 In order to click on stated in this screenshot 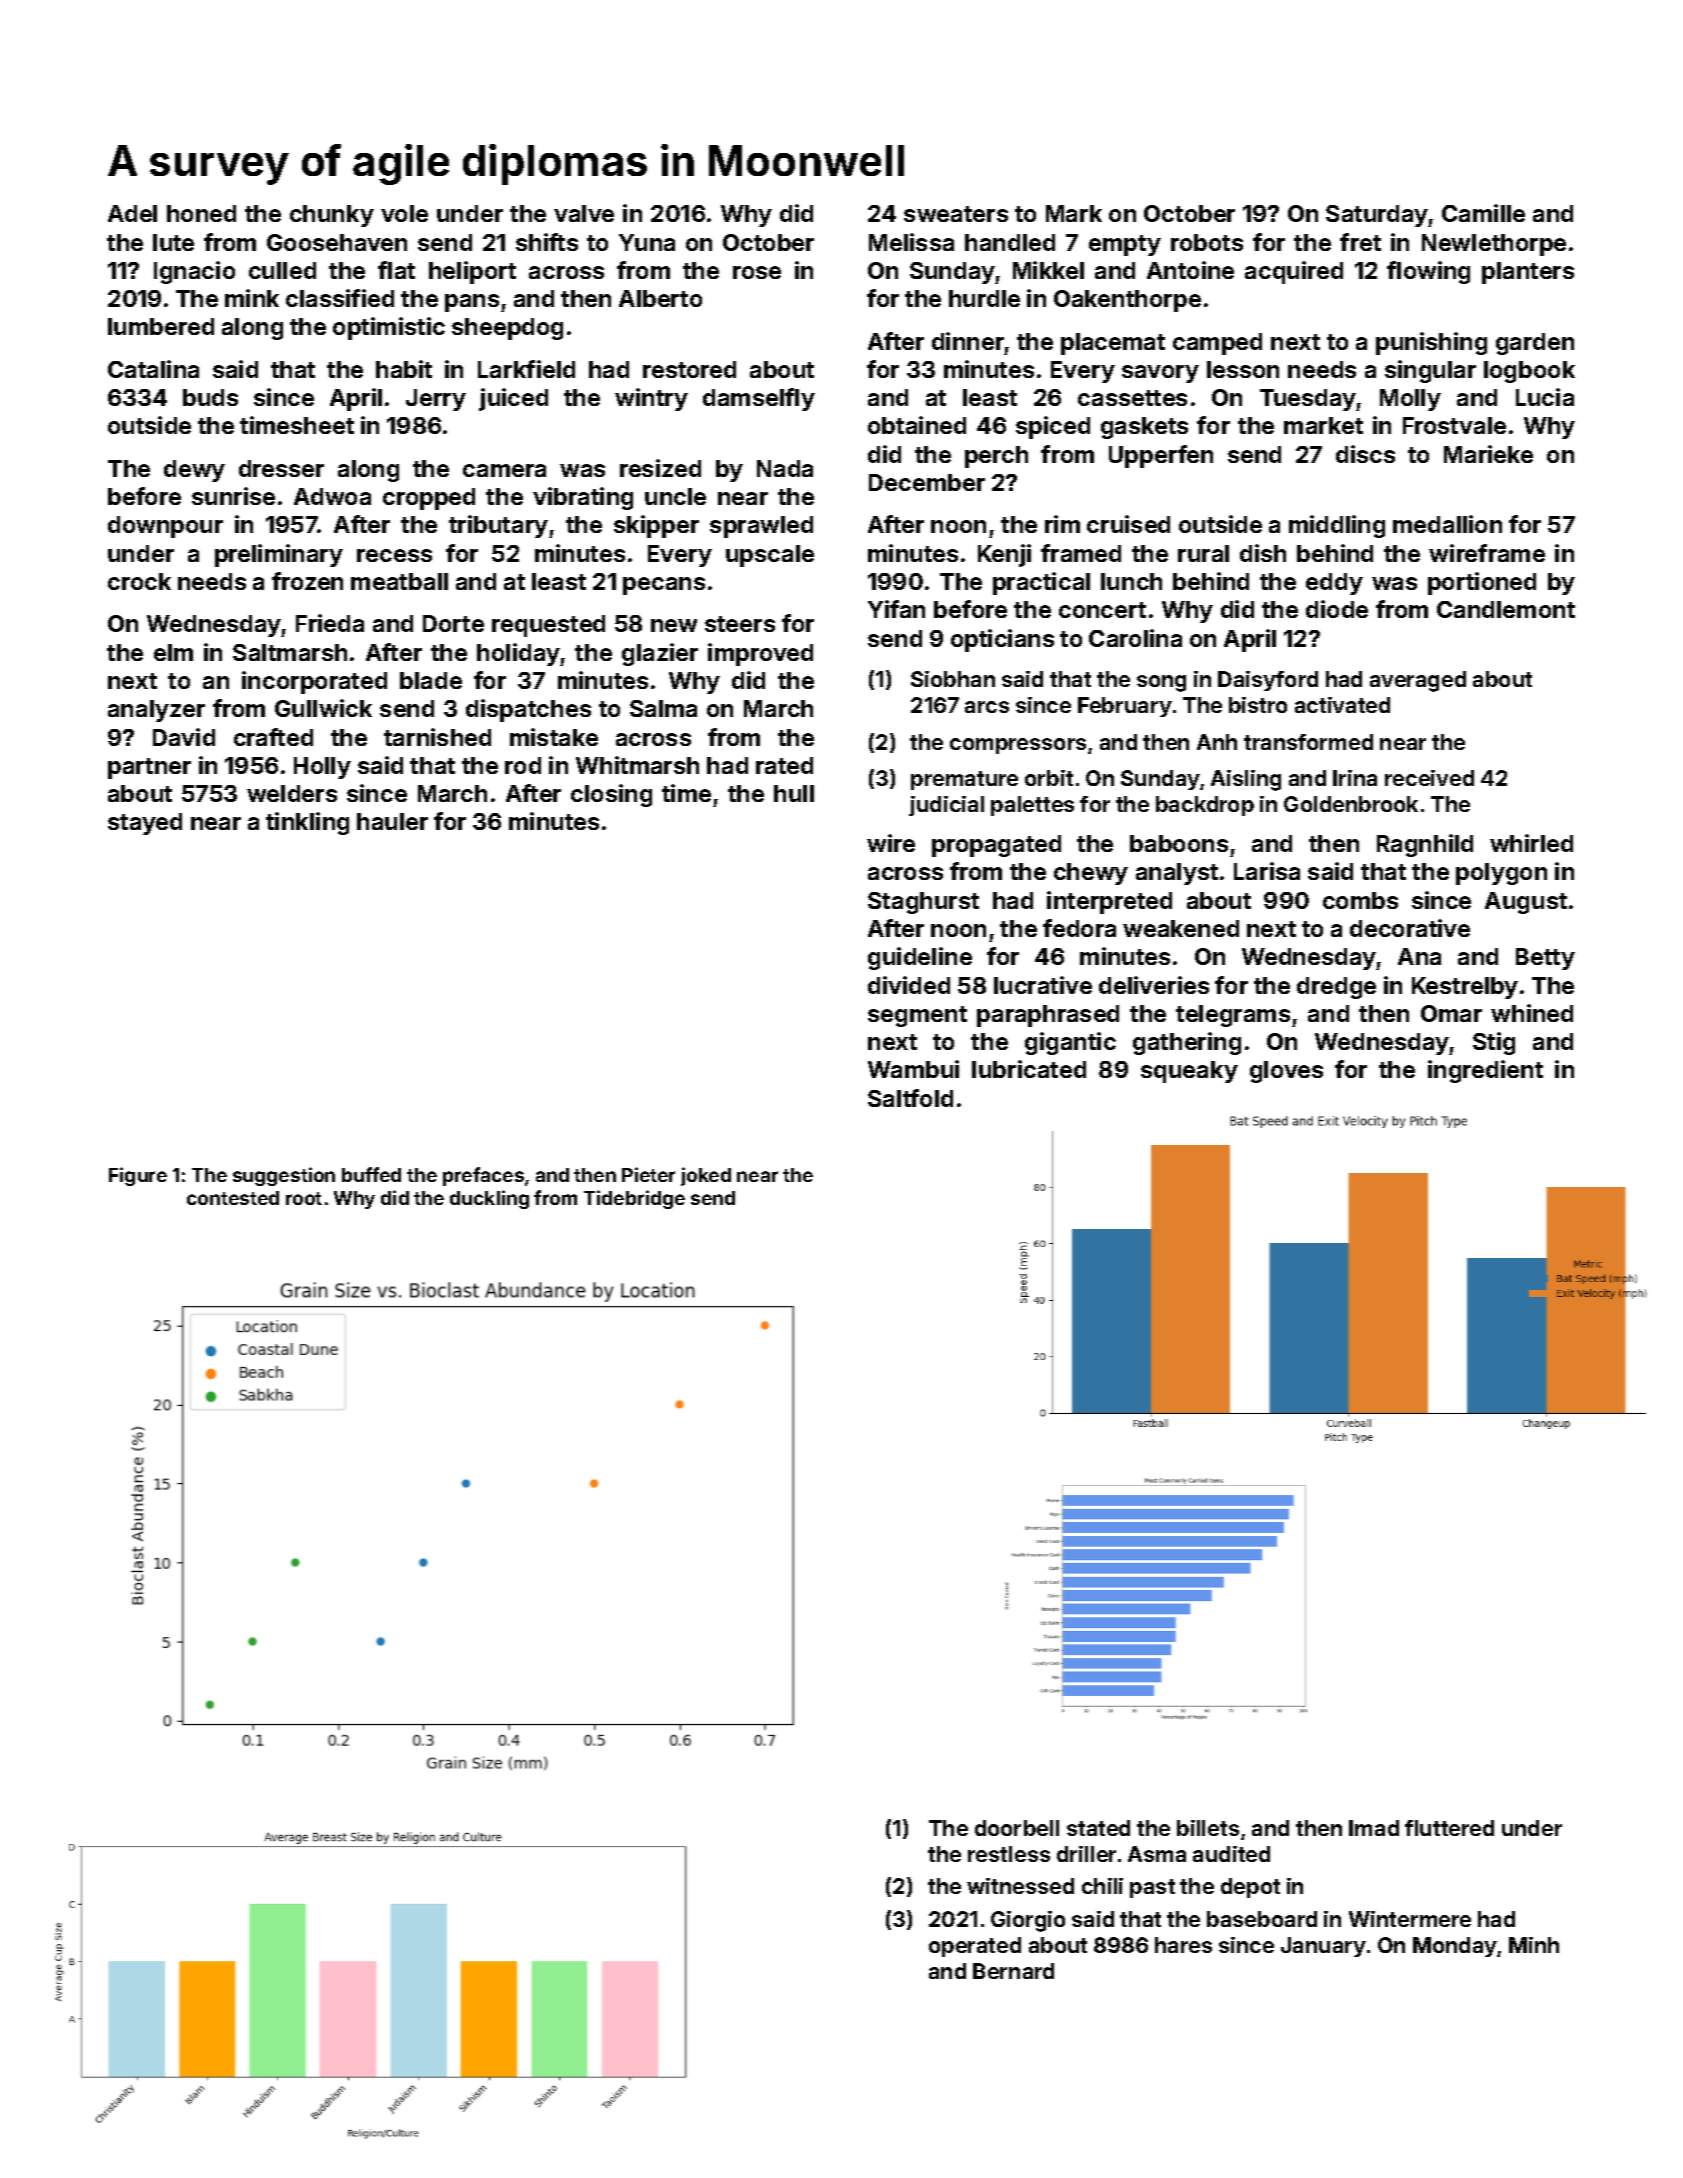, I will do `click(1098, 1828)`.
